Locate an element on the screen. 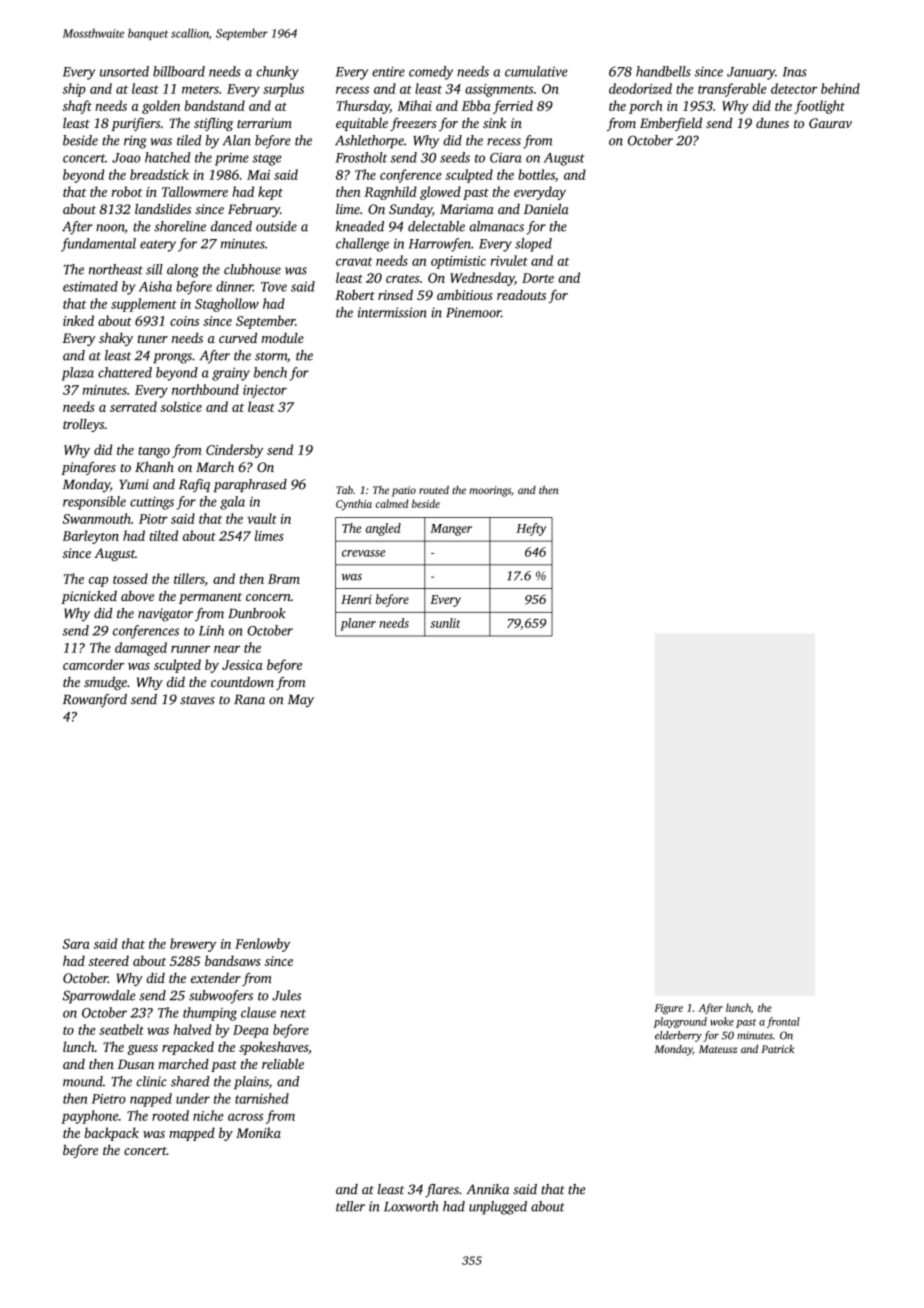 Image resolution: width=924 pixels, height=1308 pixels. handbells is located at coordinates (663, 71).
